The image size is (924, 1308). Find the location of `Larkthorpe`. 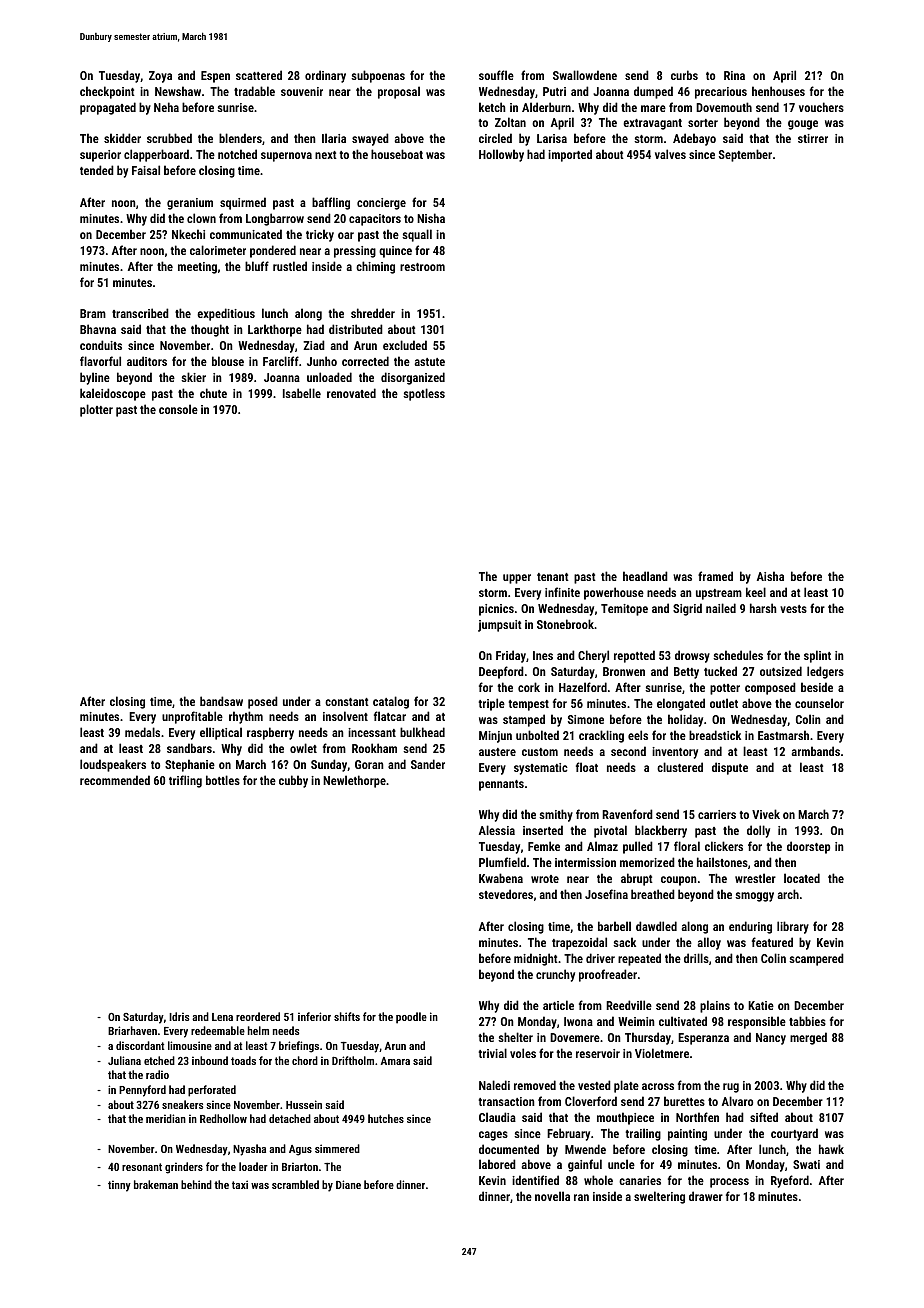

Larkthorpe is located at coordinates (275, 330).
